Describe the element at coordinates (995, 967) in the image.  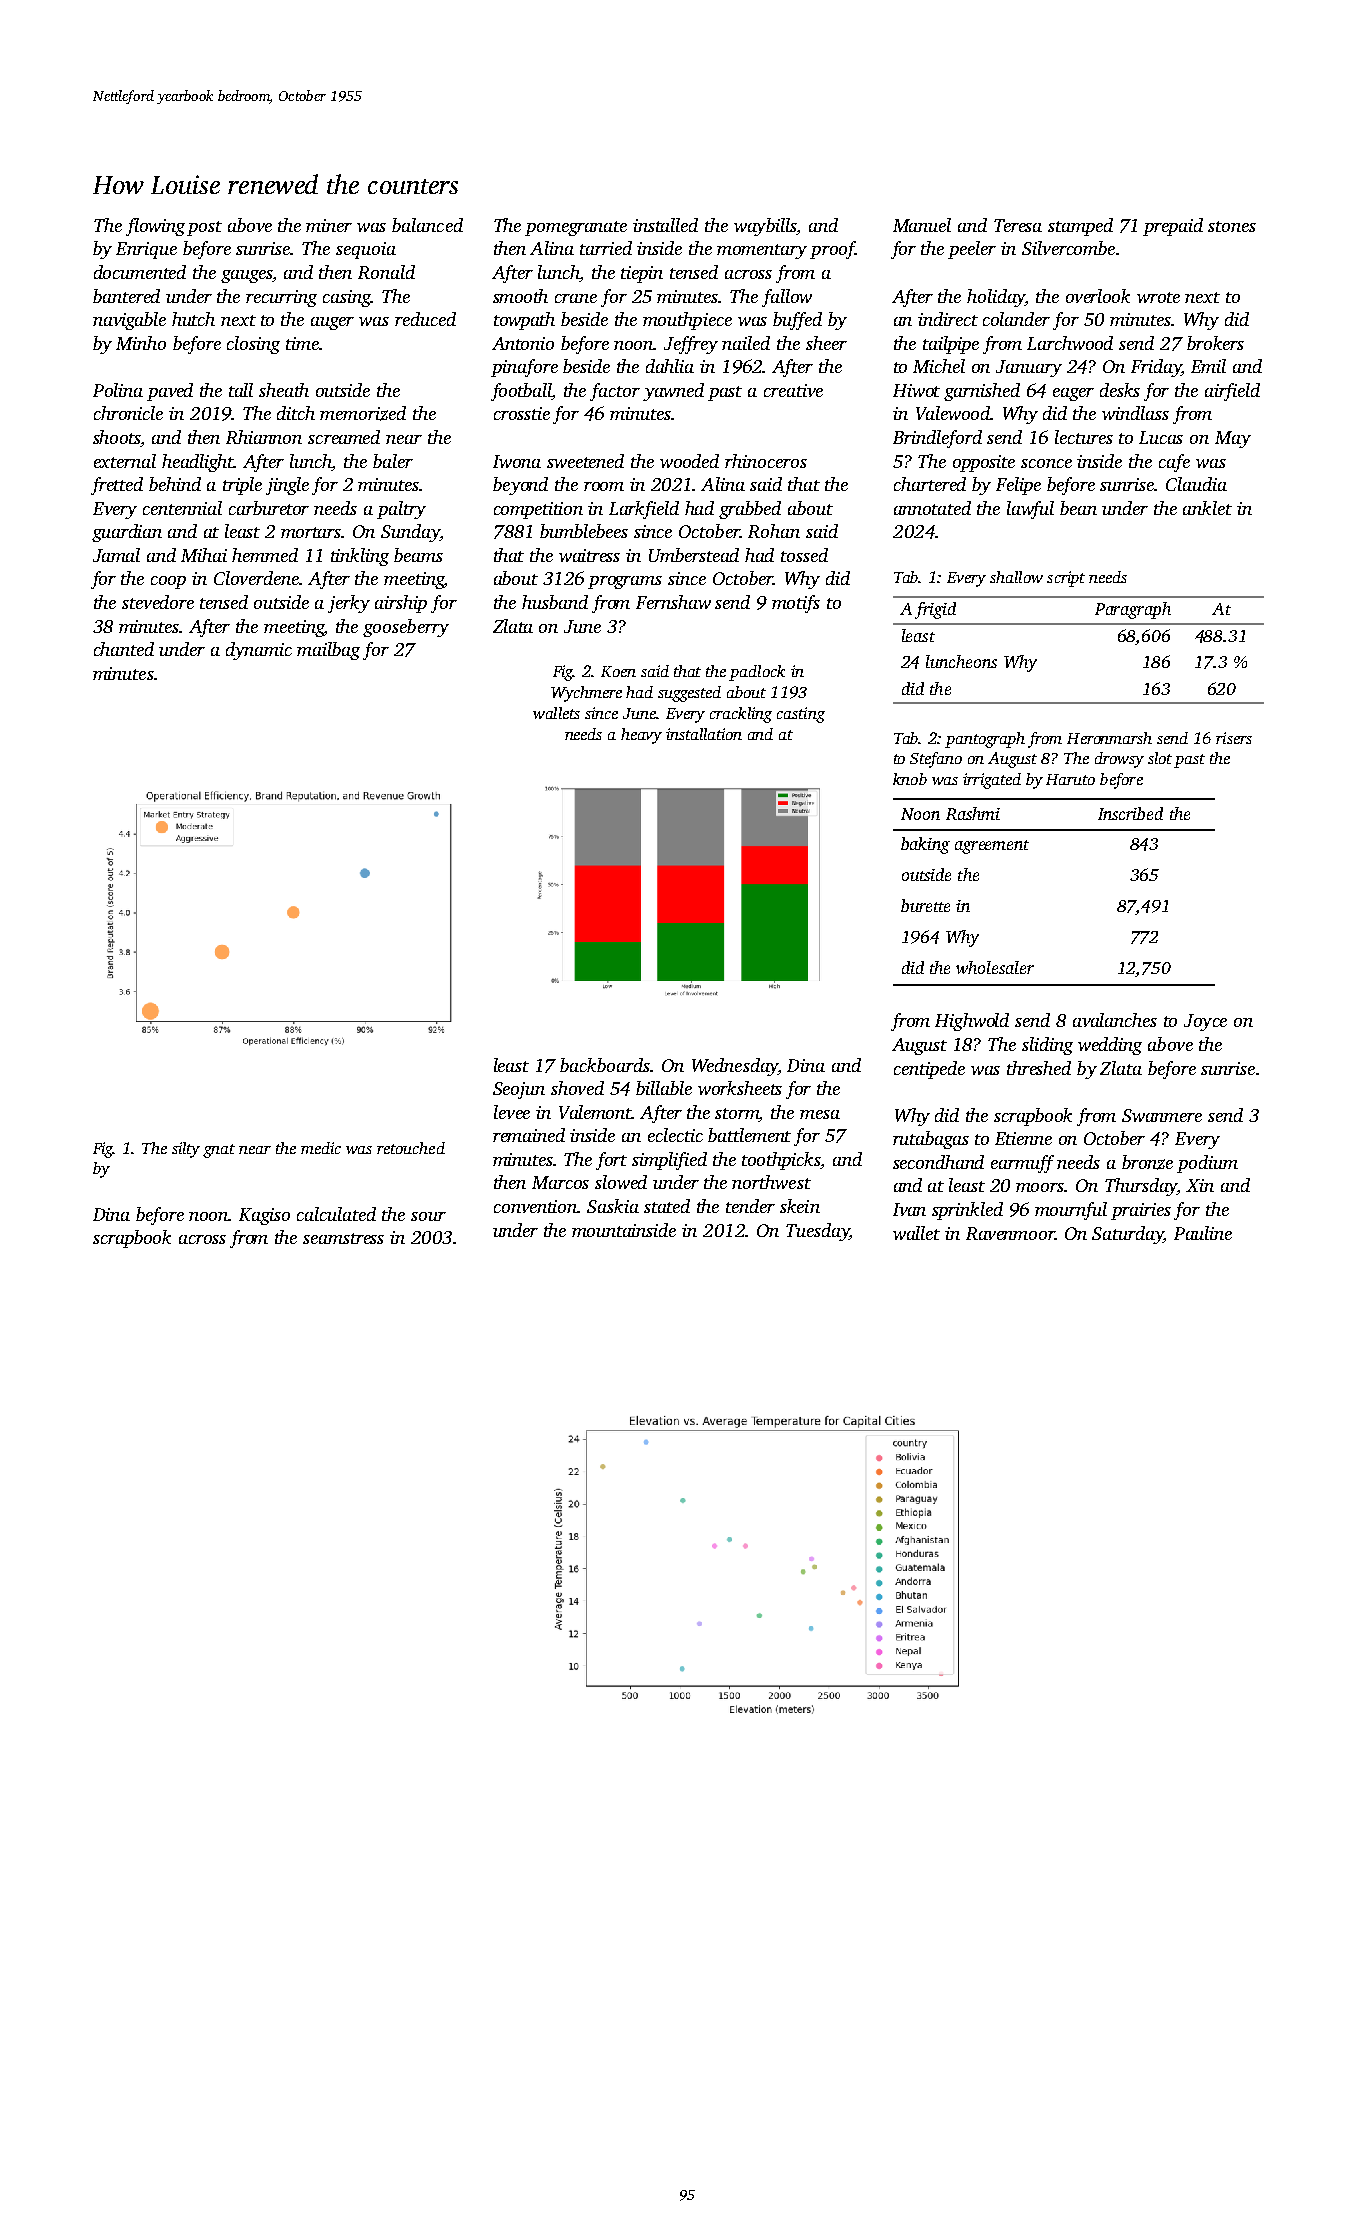
I see `wholesaler` at that location.
